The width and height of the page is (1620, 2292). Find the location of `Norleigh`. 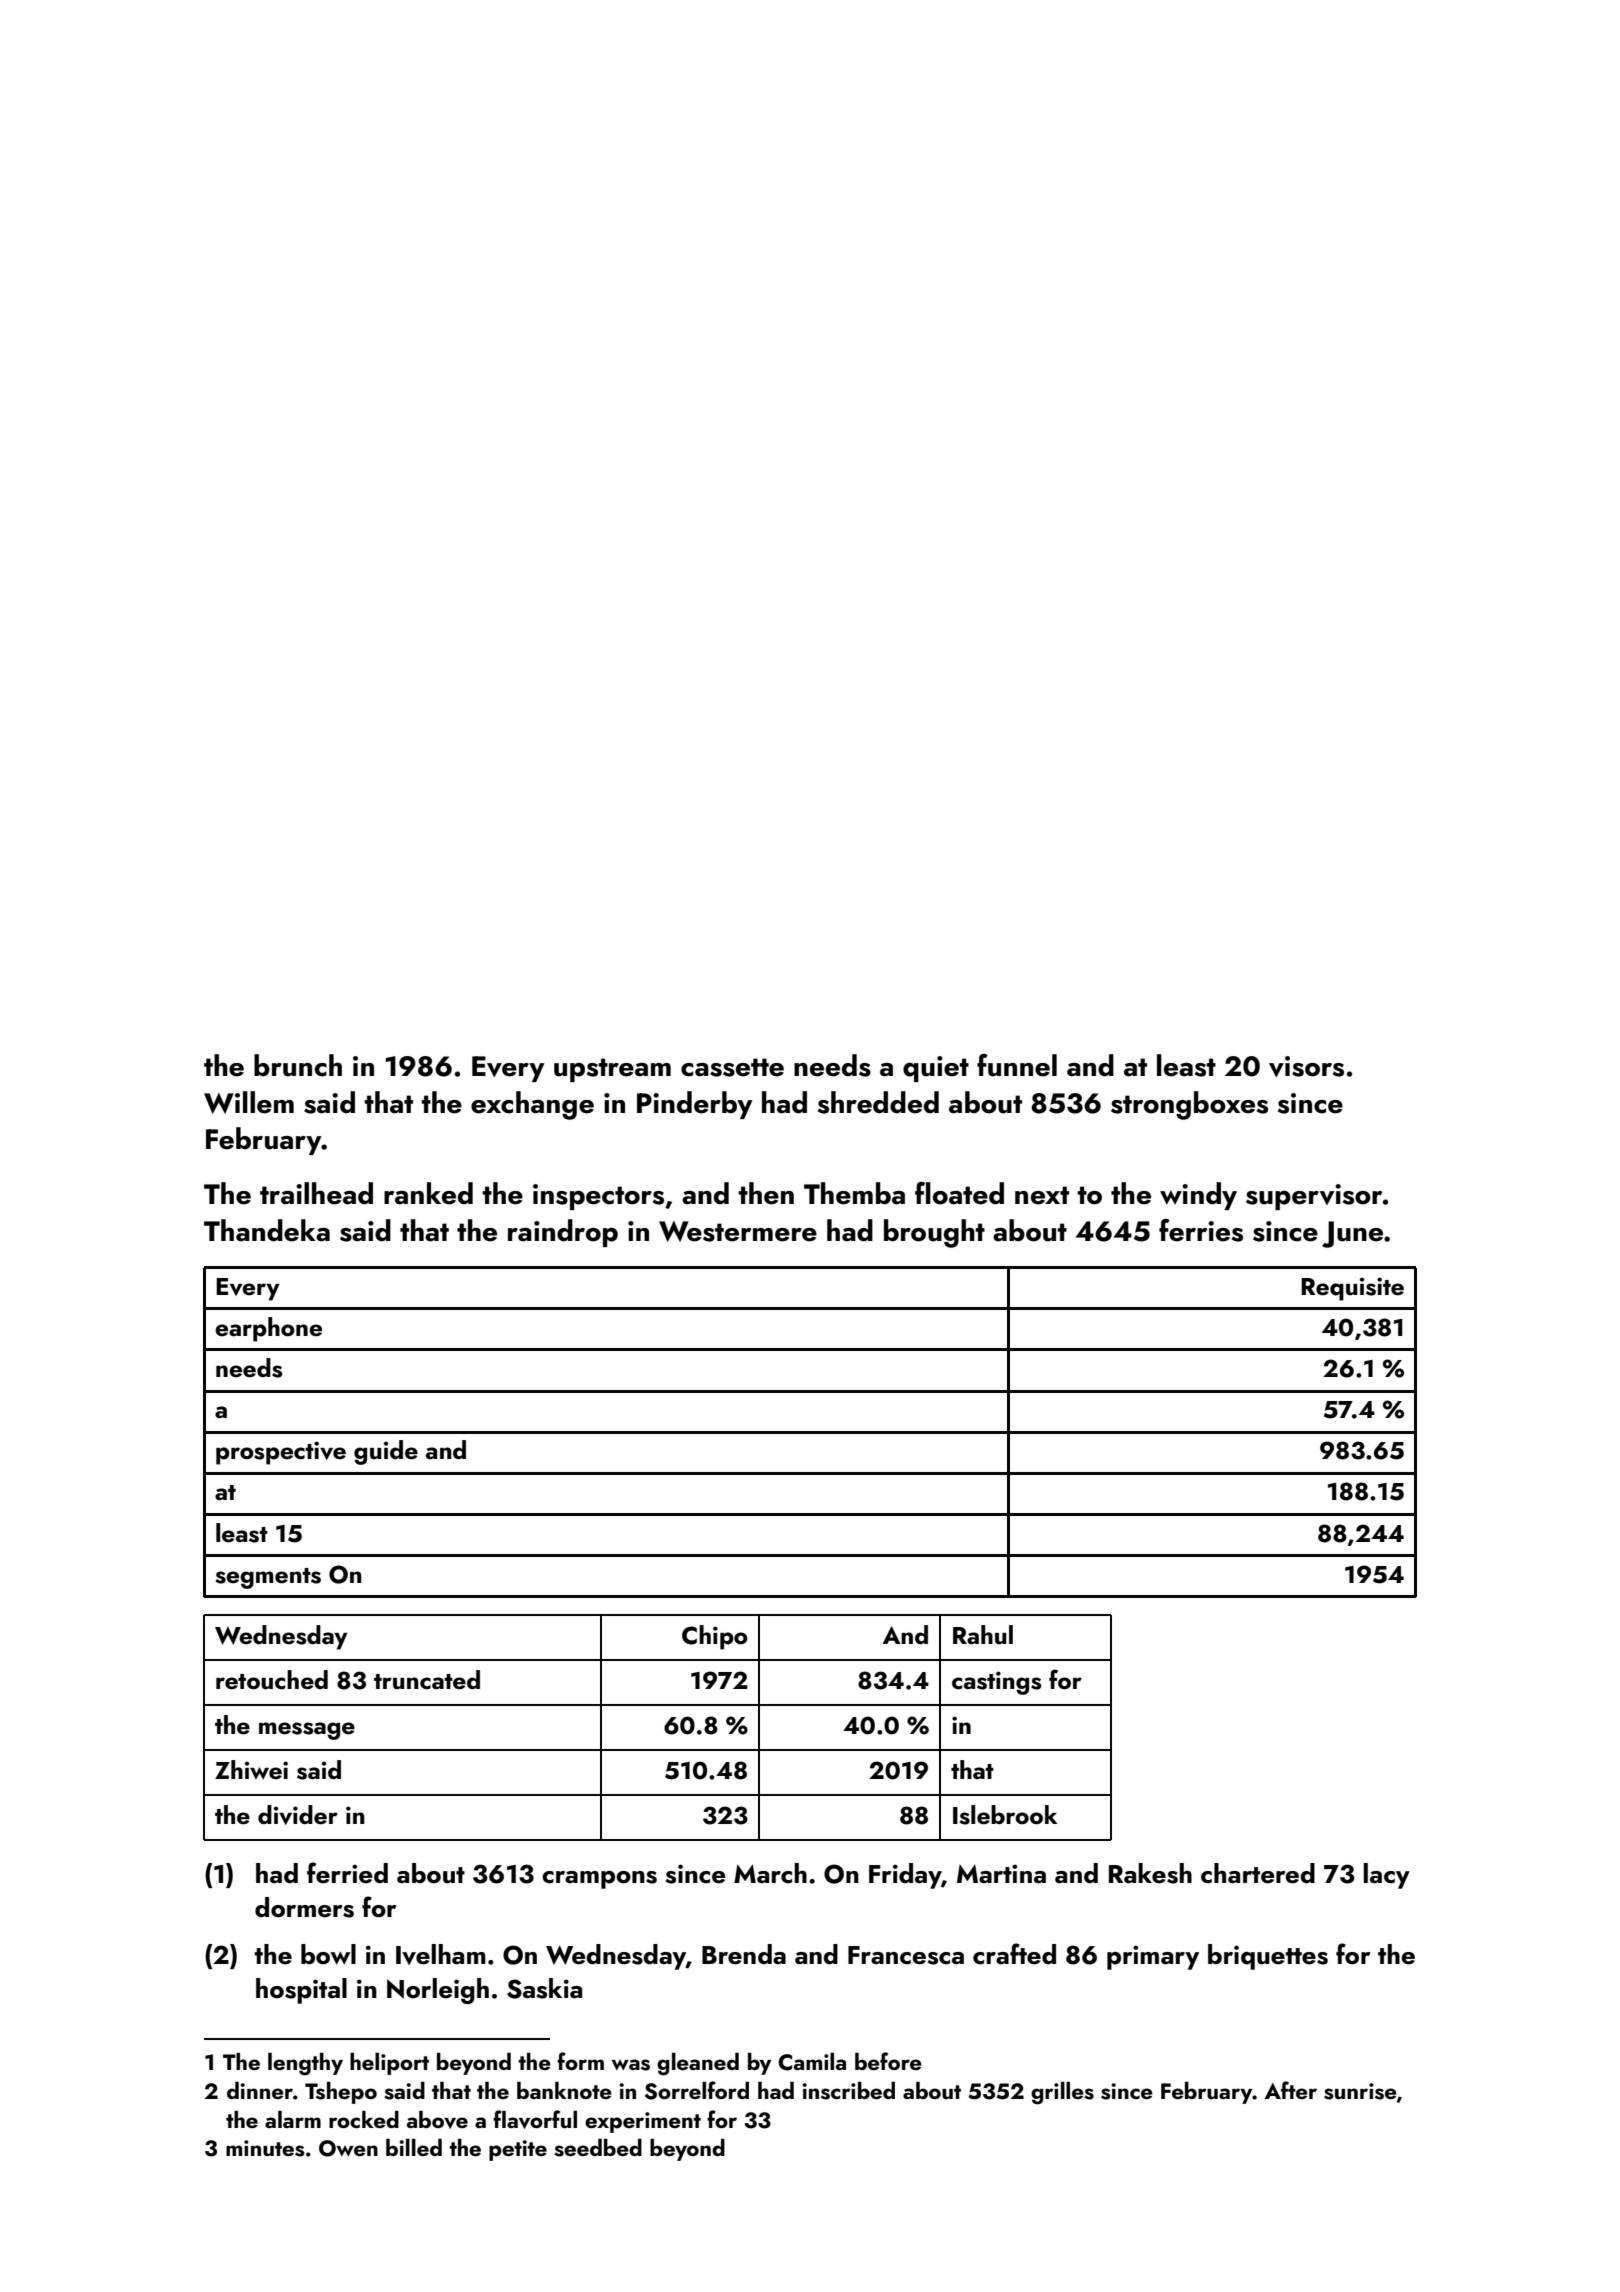

Norleigh is located at coordinates (438, 1991).
